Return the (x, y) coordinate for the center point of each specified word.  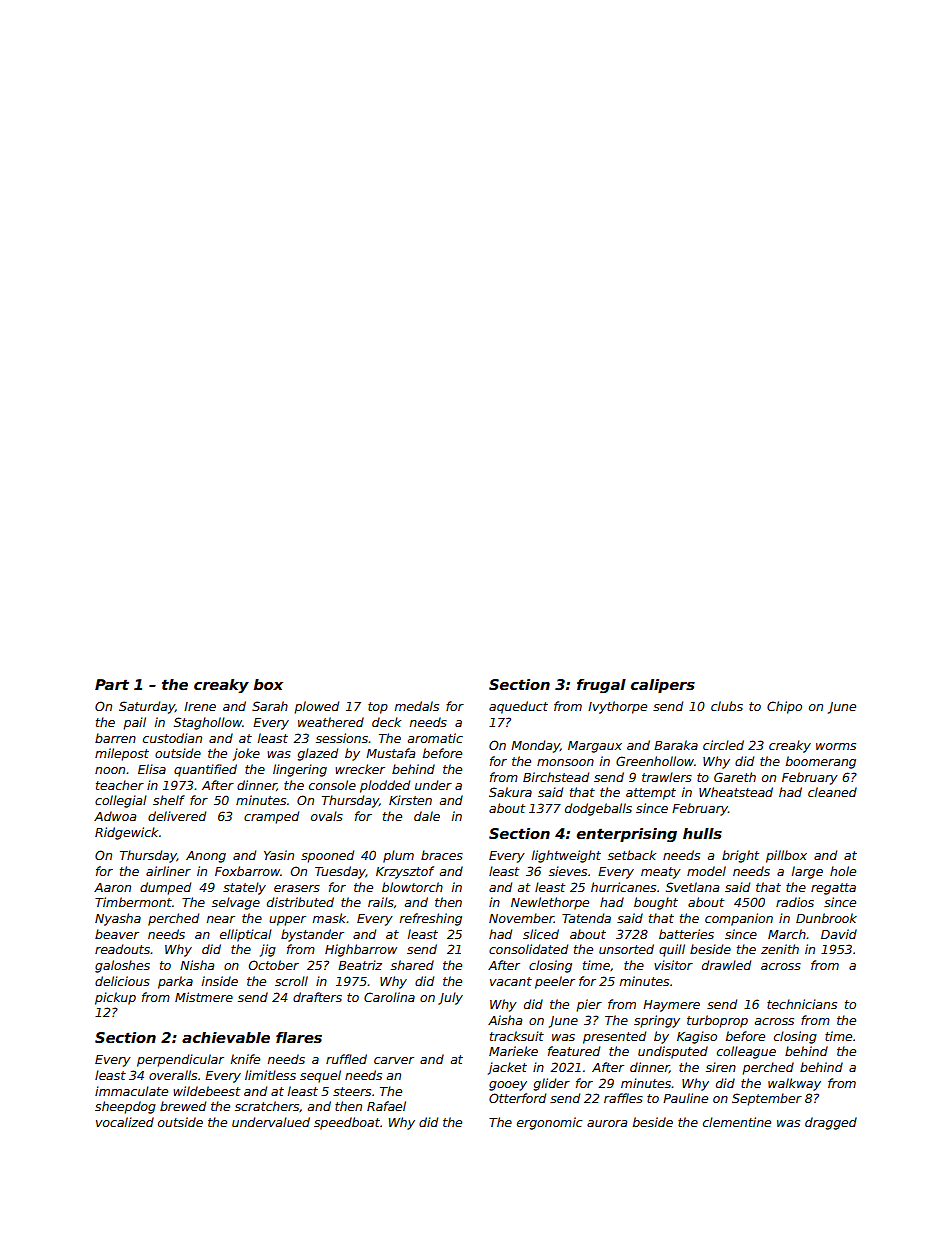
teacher (120, 785)
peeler (555, 982)
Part (112, 684)
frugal (601, 686)
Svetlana (692, 887)
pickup (115, 998)
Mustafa (390, 753)
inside (220, 981)
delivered (177, 816)
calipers (663, 686)
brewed (183, 1106)
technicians (802, 1004)
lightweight (566, 856)
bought (656, 903)
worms (836, 746)
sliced (541, 934)
